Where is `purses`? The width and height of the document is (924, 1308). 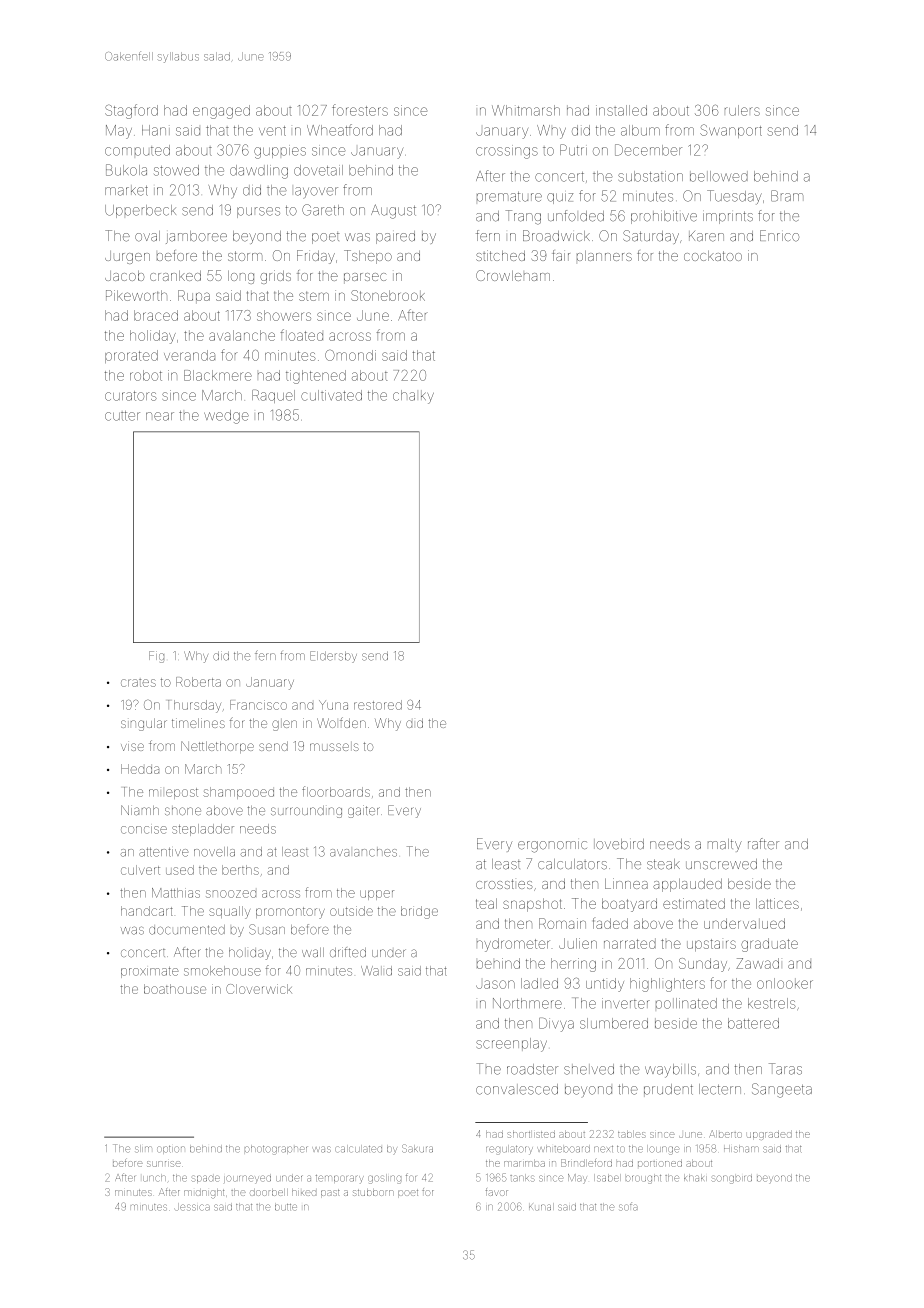
purses is located at coordinates (258, 212).
